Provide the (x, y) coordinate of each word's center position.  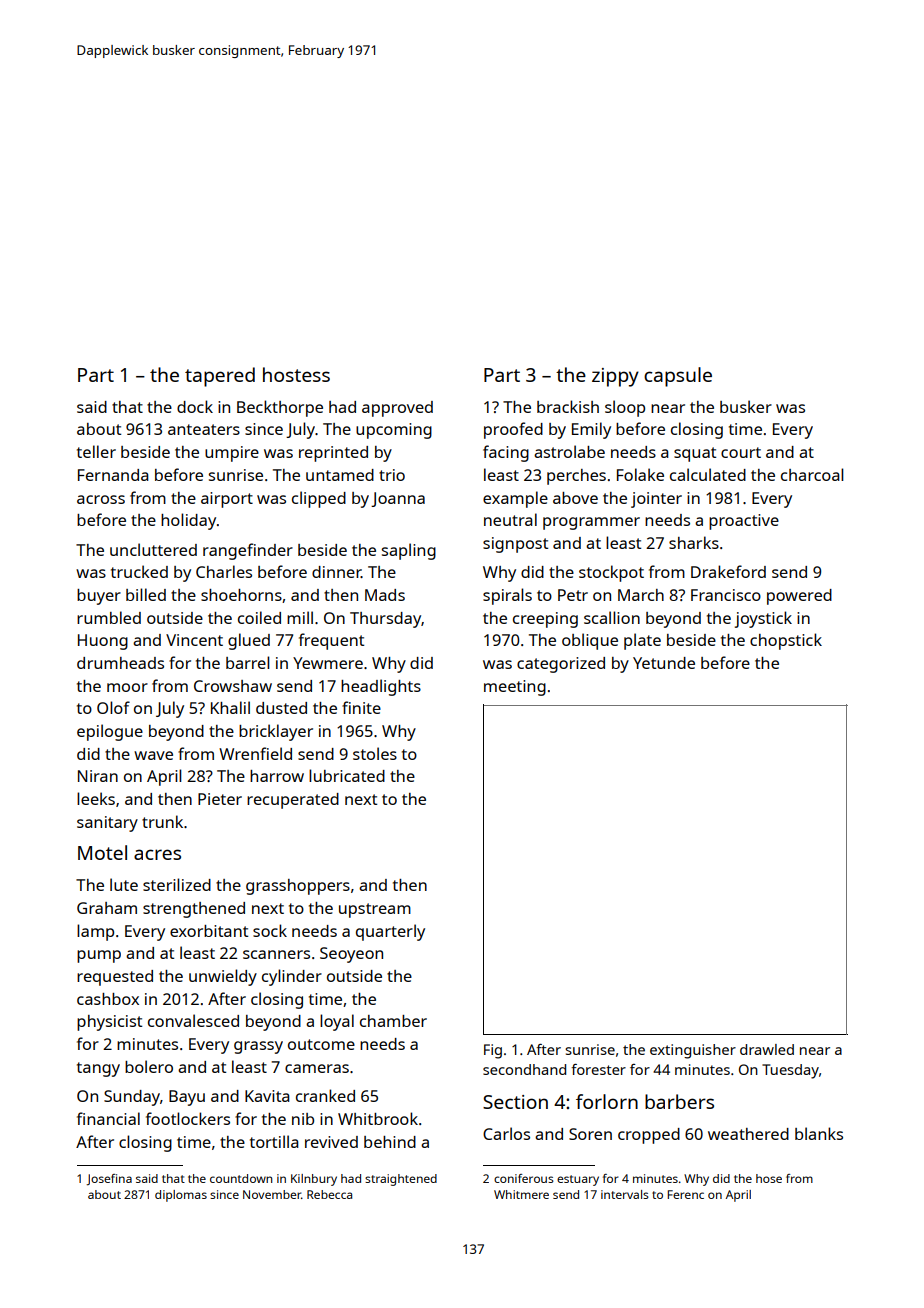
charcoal (812, 474)
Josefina (109, 1180)
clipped (319, 499)
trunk (162, 821)
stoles (375, 753)
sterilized (177, 884)
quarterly (390, 932)
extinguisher (693, 1051)
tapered (220, 377)
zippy (615, 377)
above (575, 498)
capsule (678, 377)
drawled (767, 1049)
